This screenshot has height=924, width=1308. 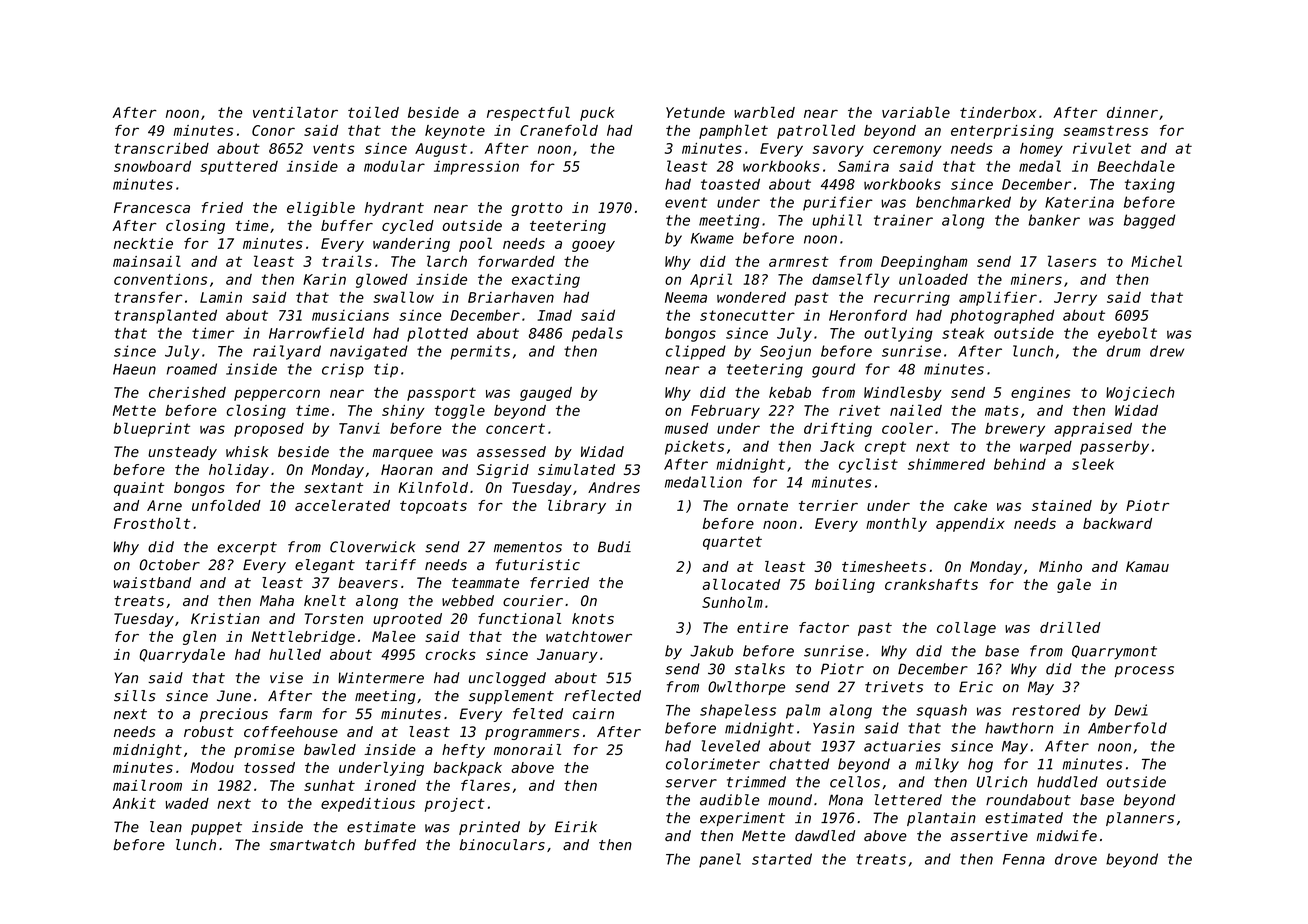 What do you see at coordinates (593, 618) in the screenshot?
I see `knots` at bounding box center [593, 618].
